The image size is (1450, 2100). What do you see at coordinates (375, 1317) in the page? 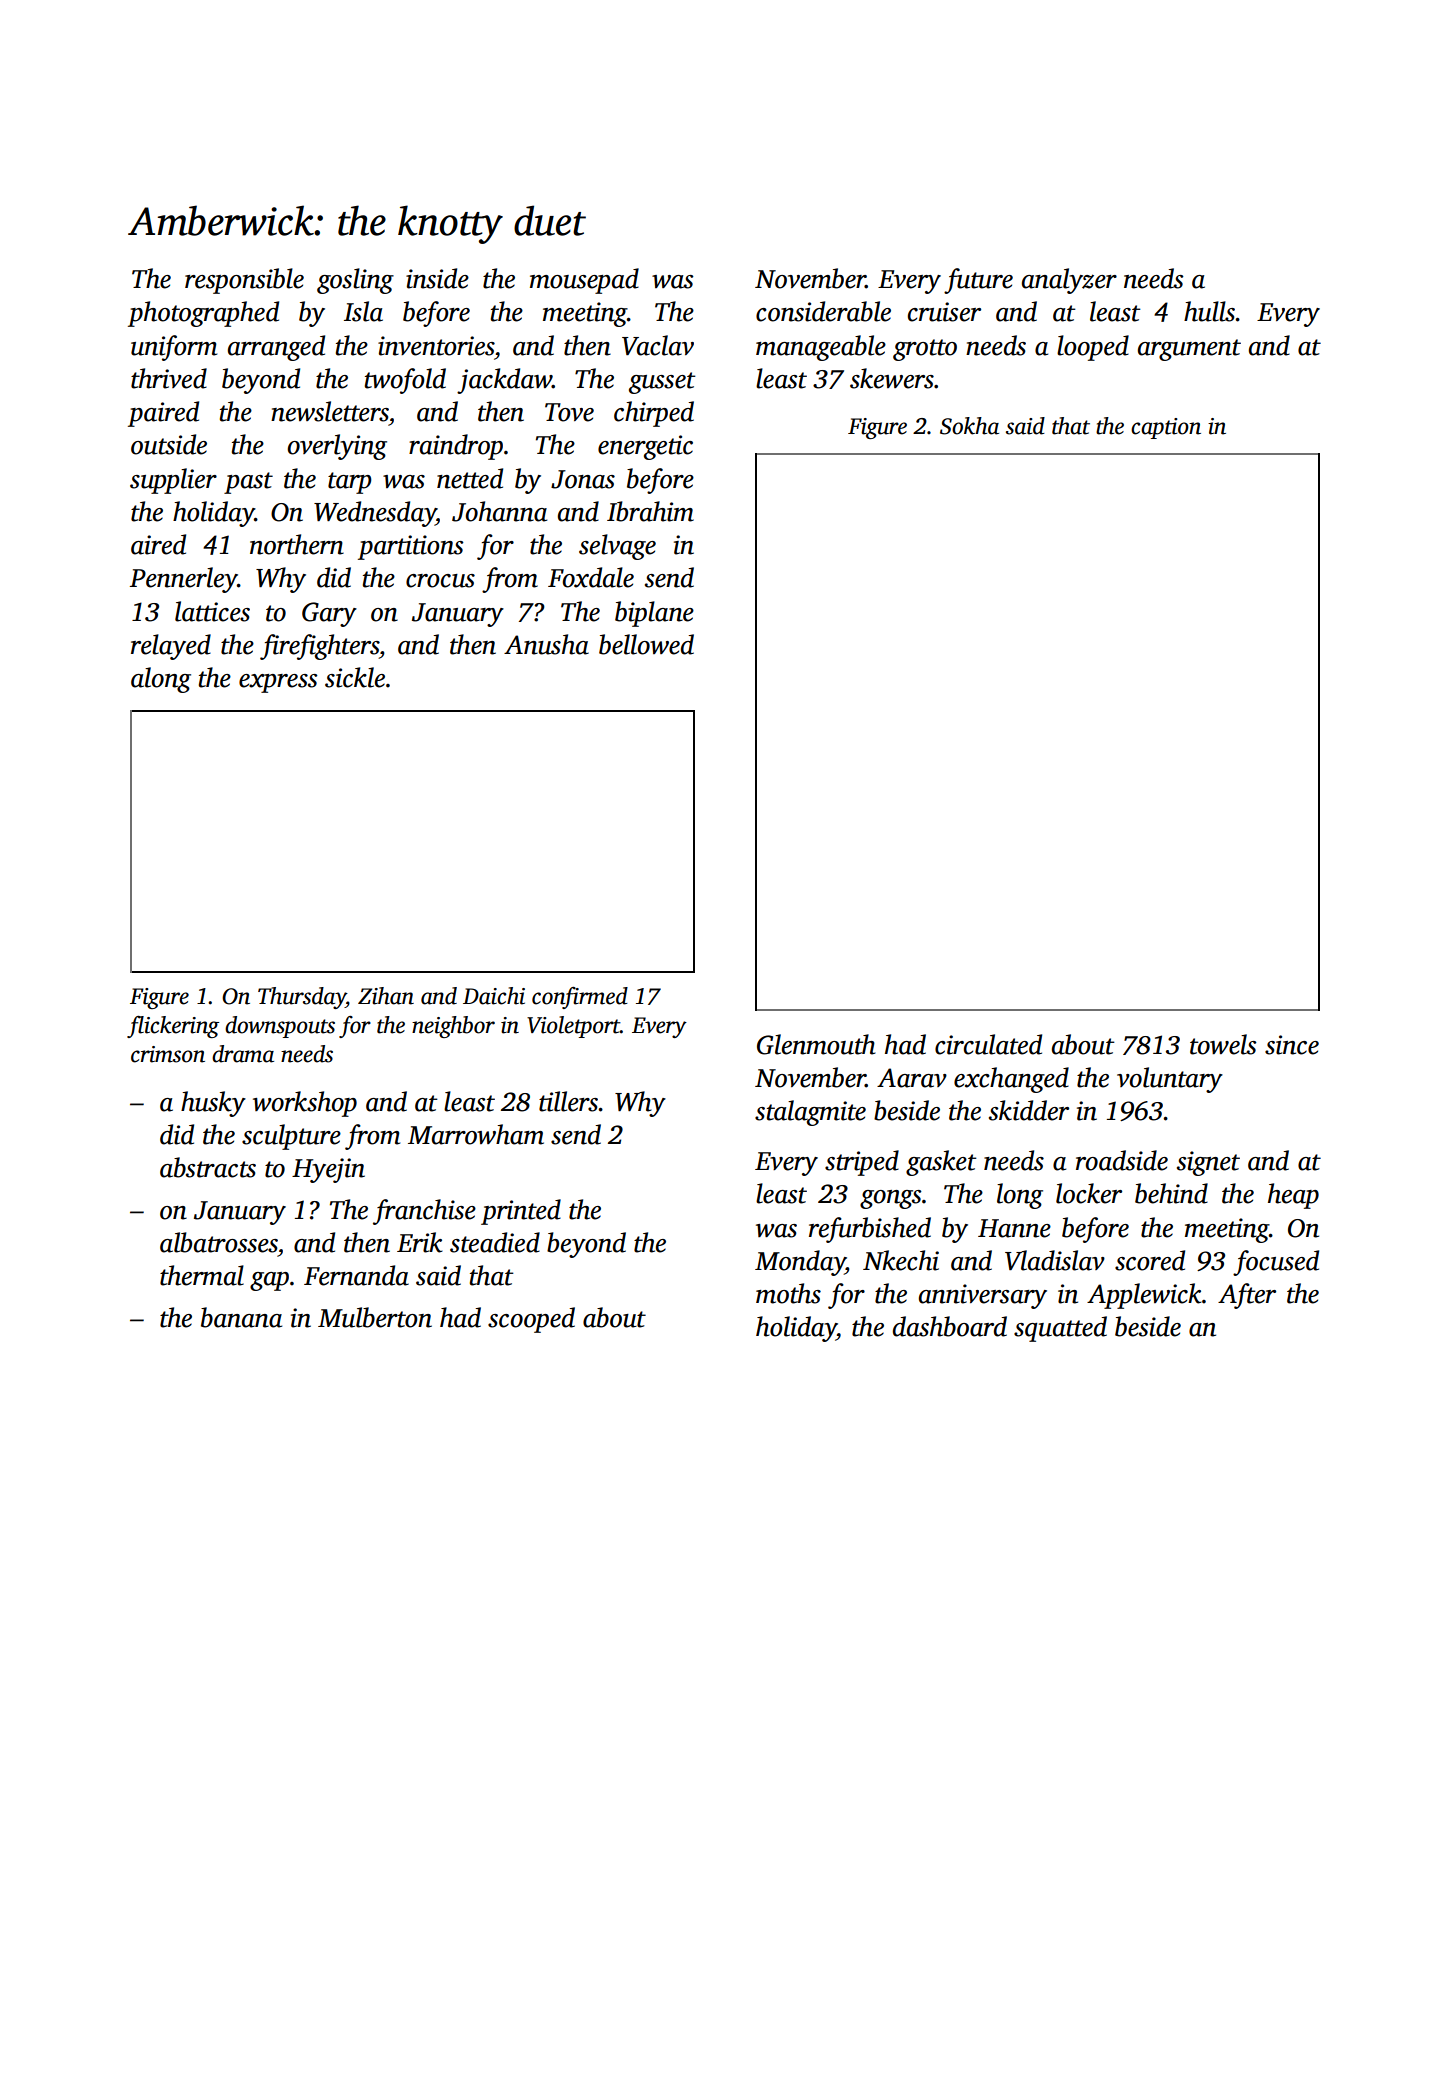
I see `Mulberton` at bounding box center [375, 1317].
